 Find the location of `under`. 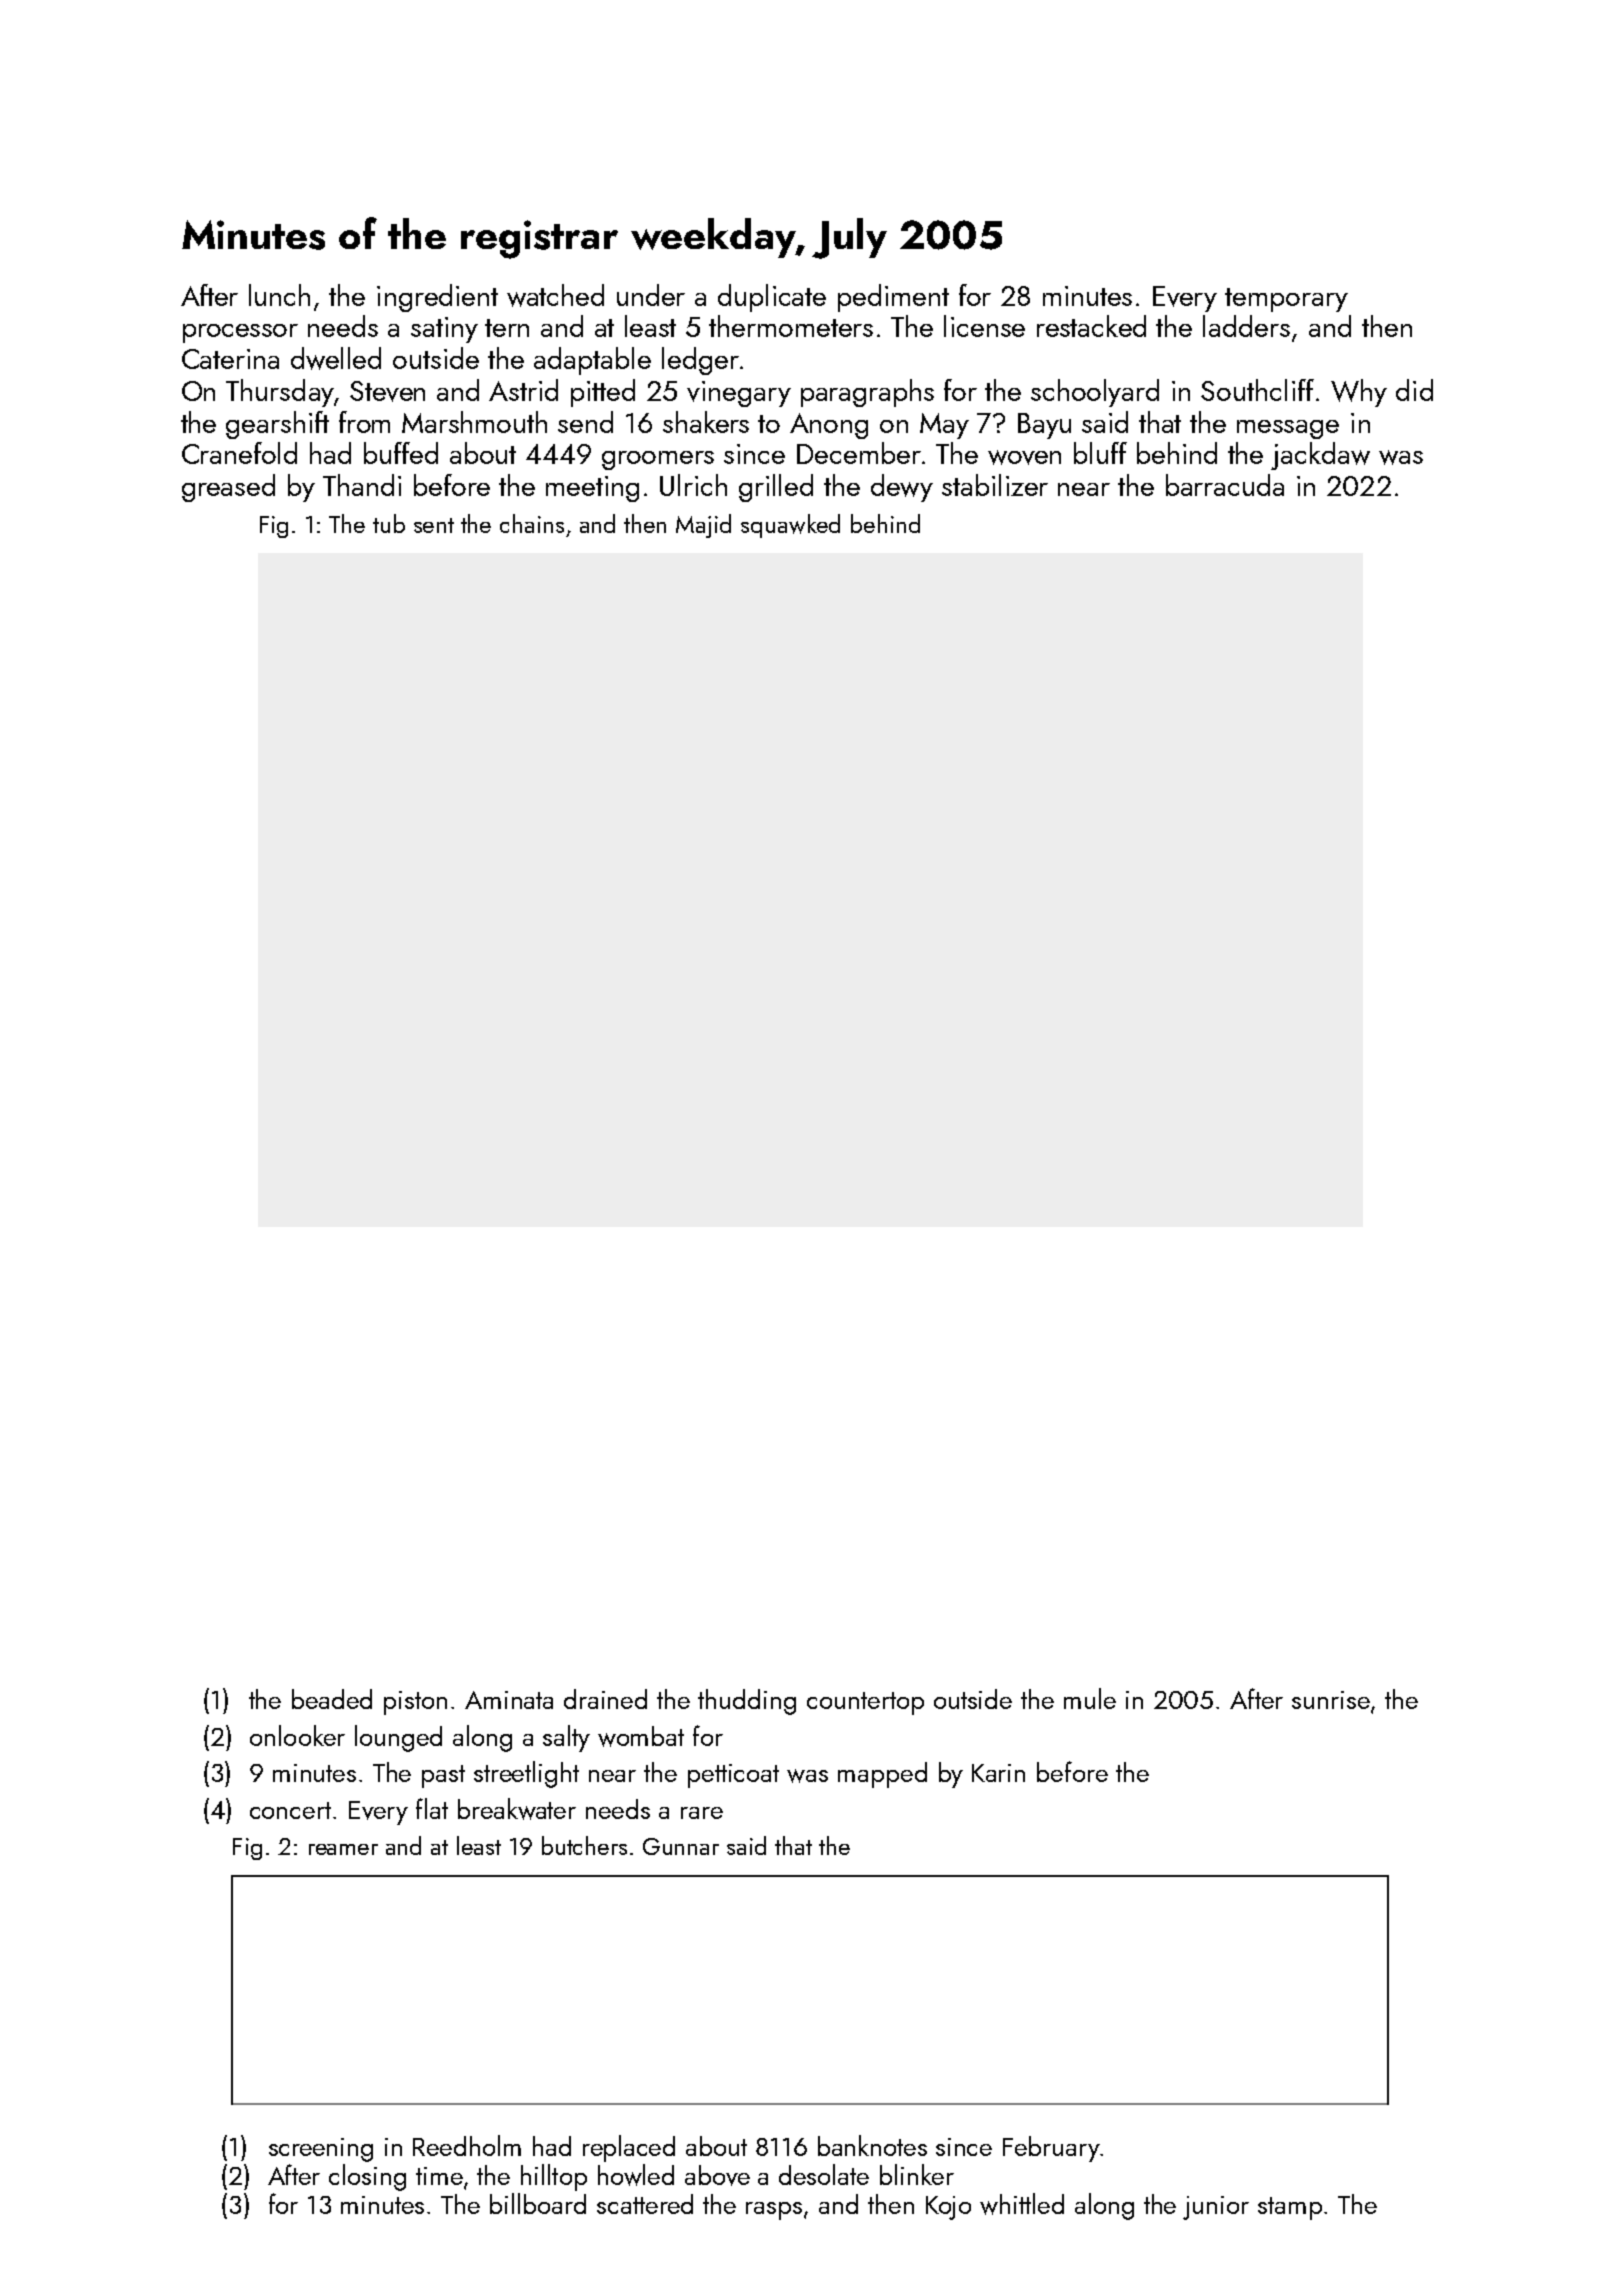

under is located at coordinates (651, 295).
